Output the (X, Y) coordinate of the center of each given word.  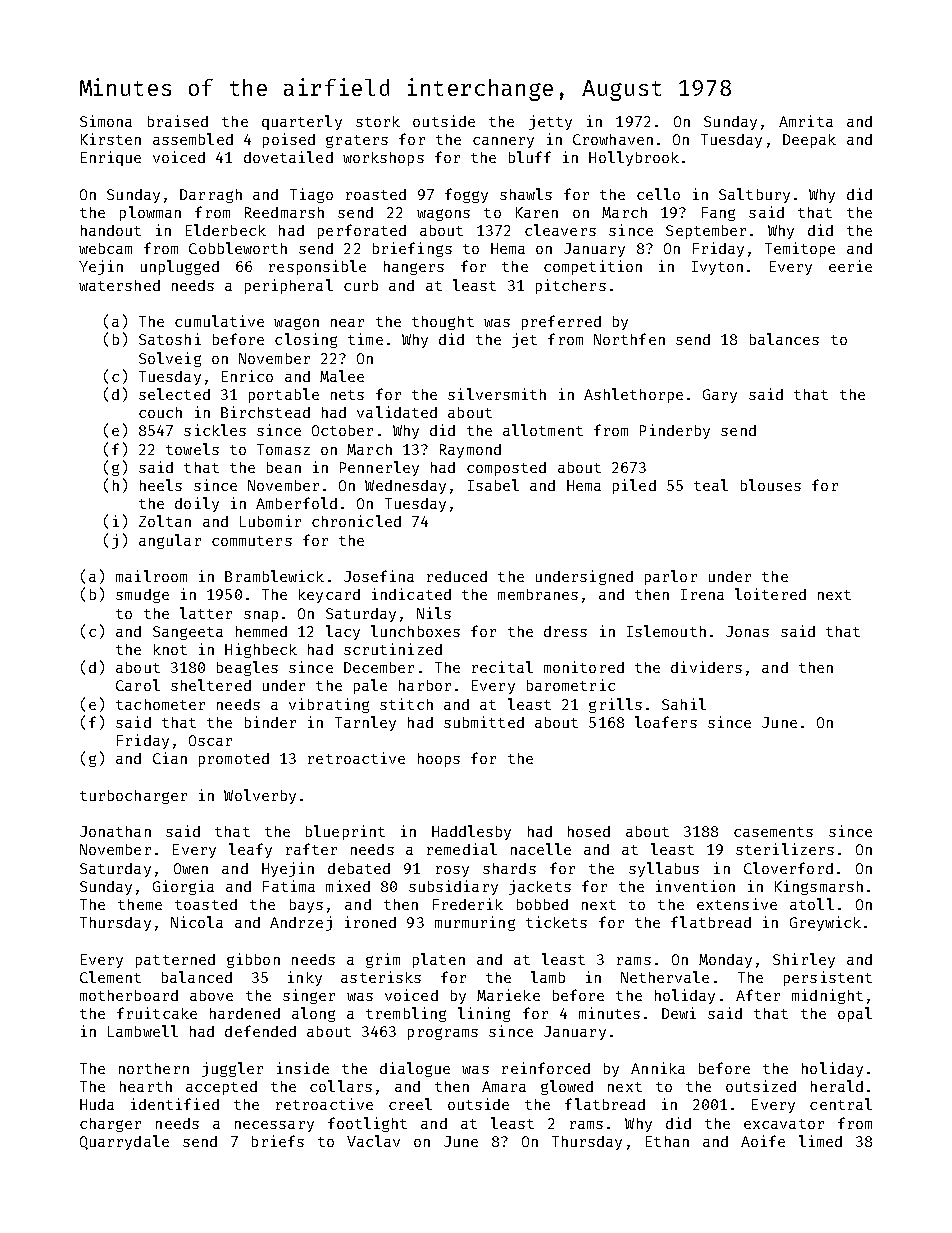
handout (111, 230)
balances (784, 339)
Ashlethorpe (633, 395)
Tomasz (283, 449)
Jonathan (115, 831)
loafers (666, 722)
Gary (720, 396)
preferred (561, 322)
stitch (406, 704)
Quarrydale (124, 1142)
